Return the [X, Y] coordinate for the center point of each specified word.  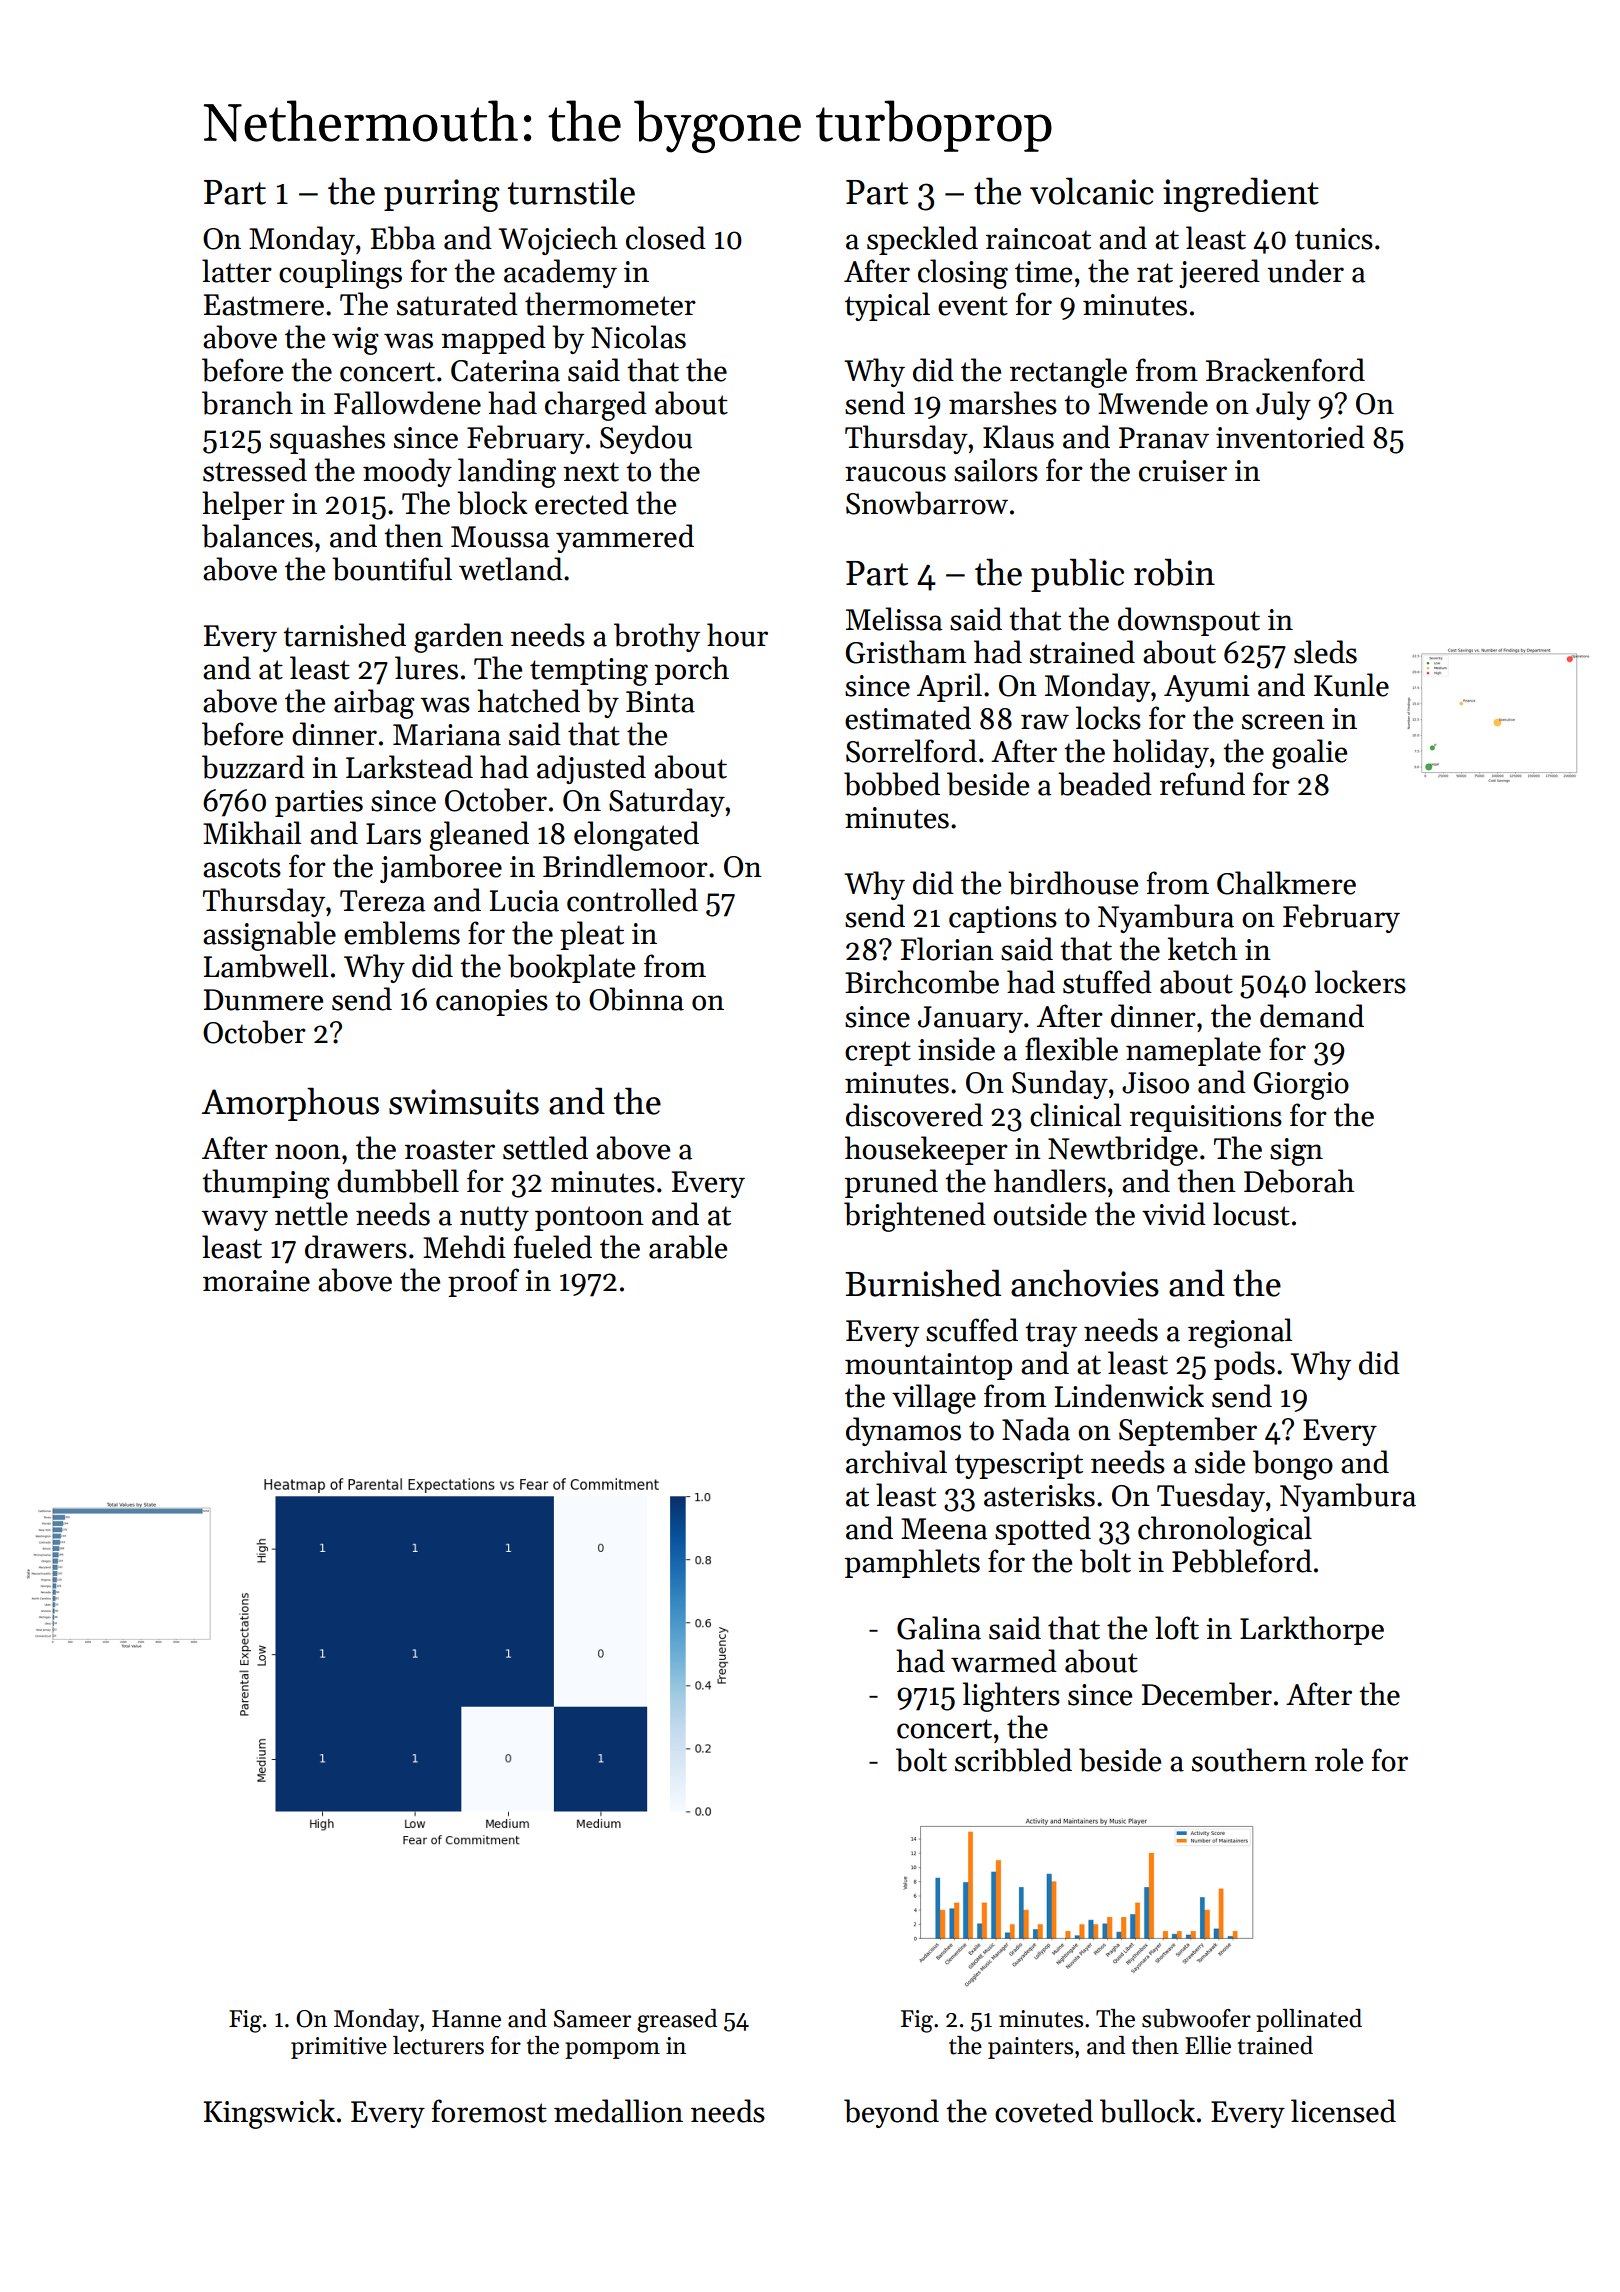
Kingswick [269, 2114]
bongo [1293, 1465]
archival [896, 1462]
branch [247, 403]
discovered [914, 1115]
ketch [1202, 949]
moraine [256, 1281]
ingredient [1241, 194]
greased [677, 2021]
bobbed [892, 784]
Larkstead [409, 767]
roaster [450, 1150]
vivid [1174, 1214]
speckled [922, 240]
